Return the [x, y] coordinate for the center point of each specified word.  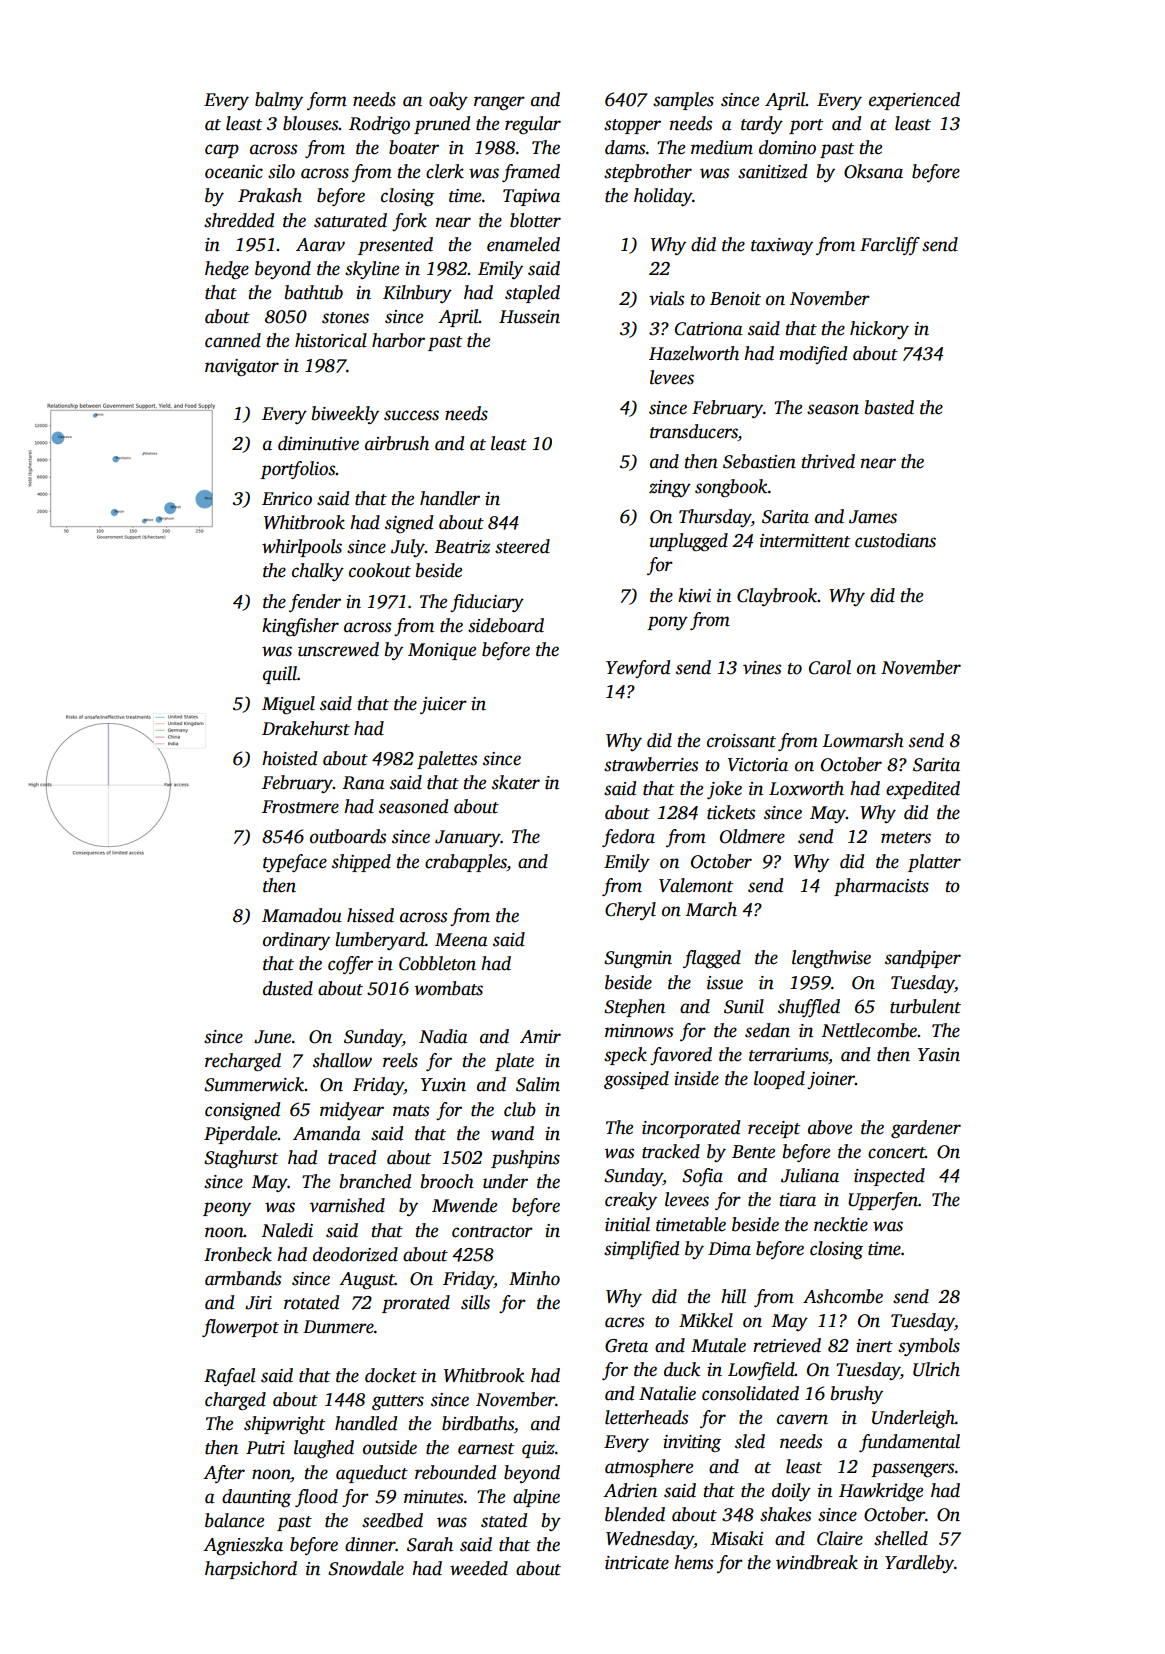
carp [222, 151]
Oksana [873, 171]
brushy [857, 1395]
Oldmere [752, 836]
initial [627, 1224]
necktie [841, 1224]
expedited [923, 790]
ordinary [296, 941]
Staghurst [241, 1159]
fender [315, 603]
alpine [536, 1498]
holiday [663, 197]
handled [366, 1423]
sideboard [506, 625]
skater [516, 782]
